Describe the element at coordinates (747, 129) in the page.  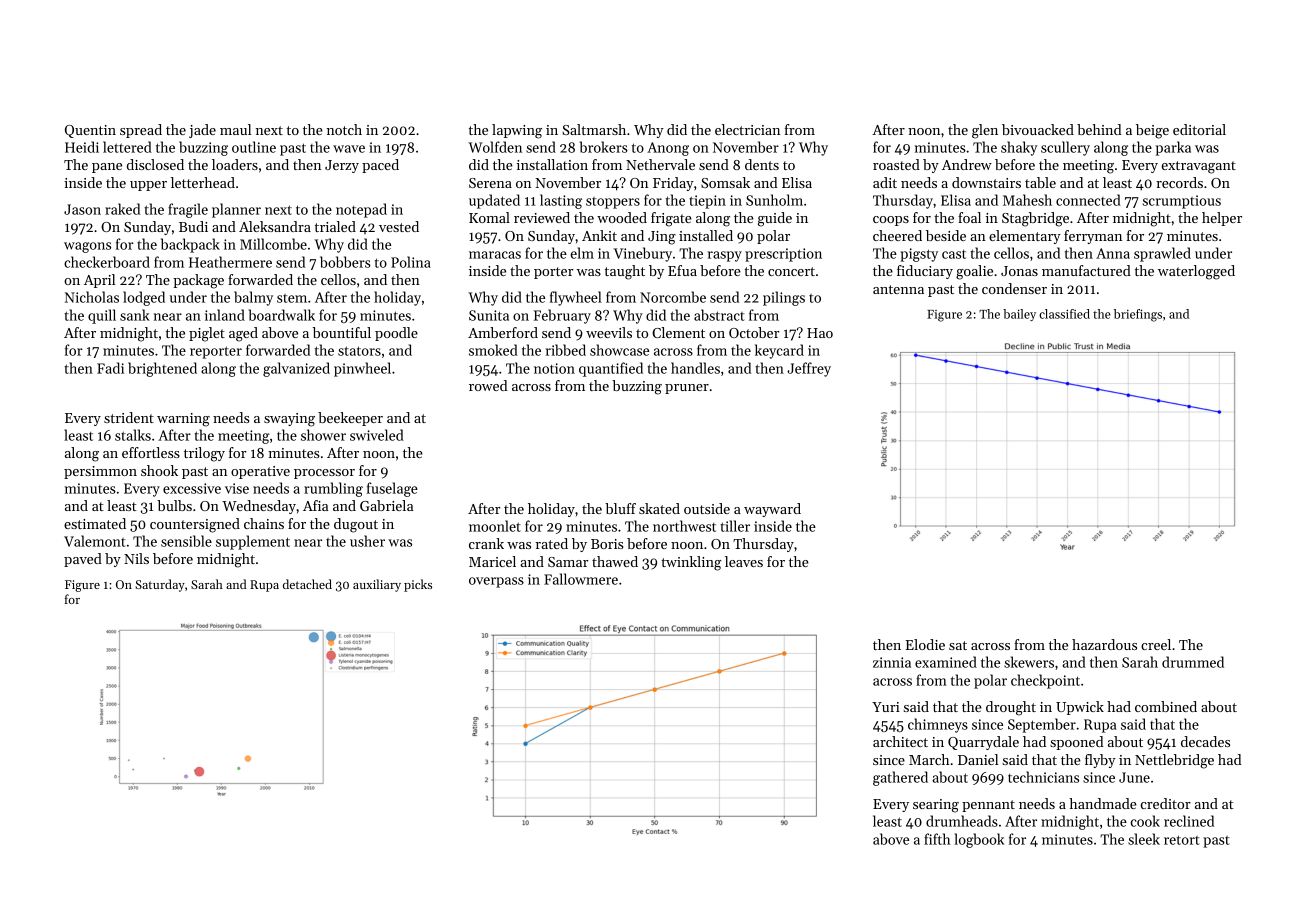
I see `electrician` at that location.
